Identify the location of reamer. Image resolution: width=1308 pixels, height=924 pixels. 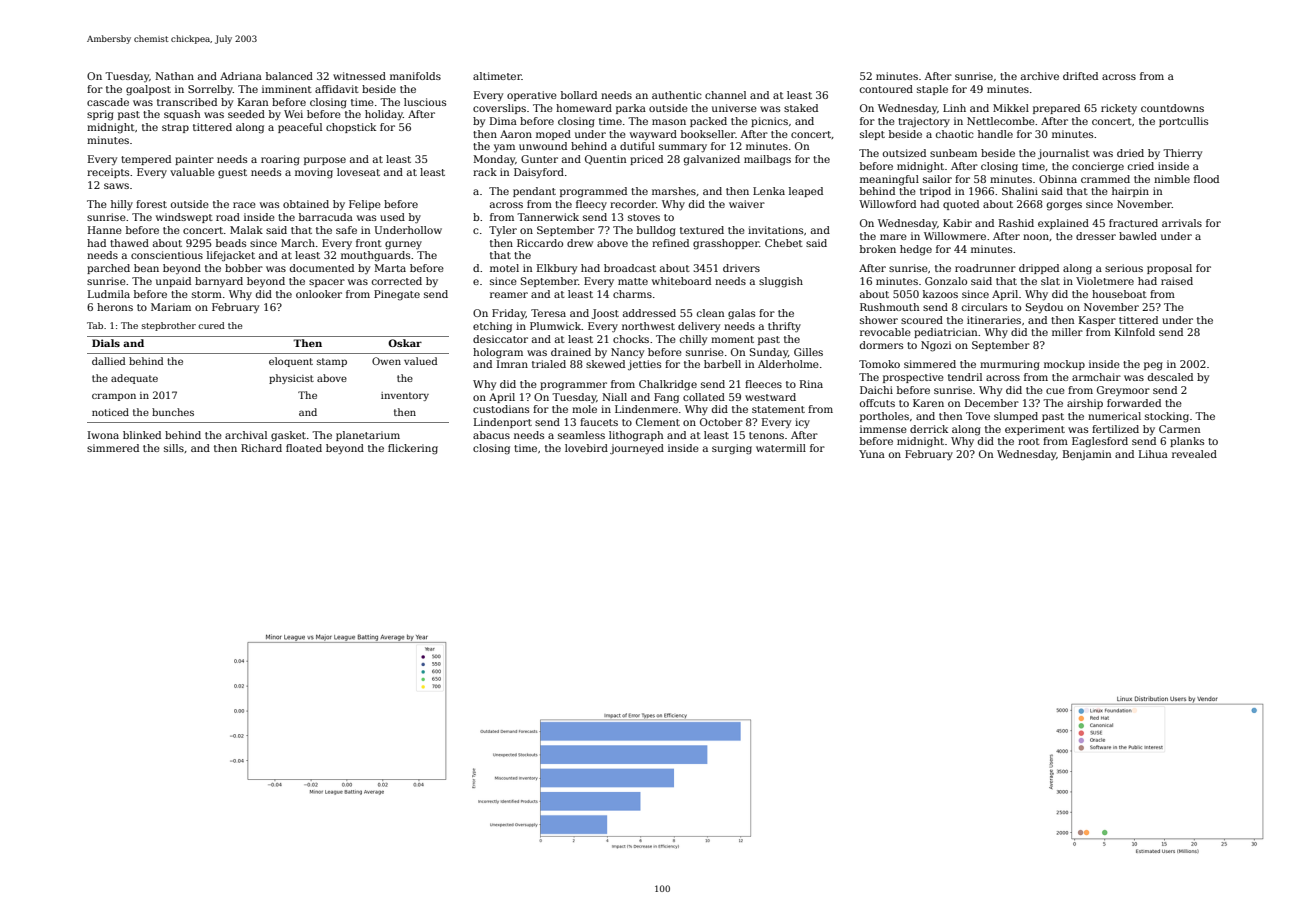
(509, 295).
